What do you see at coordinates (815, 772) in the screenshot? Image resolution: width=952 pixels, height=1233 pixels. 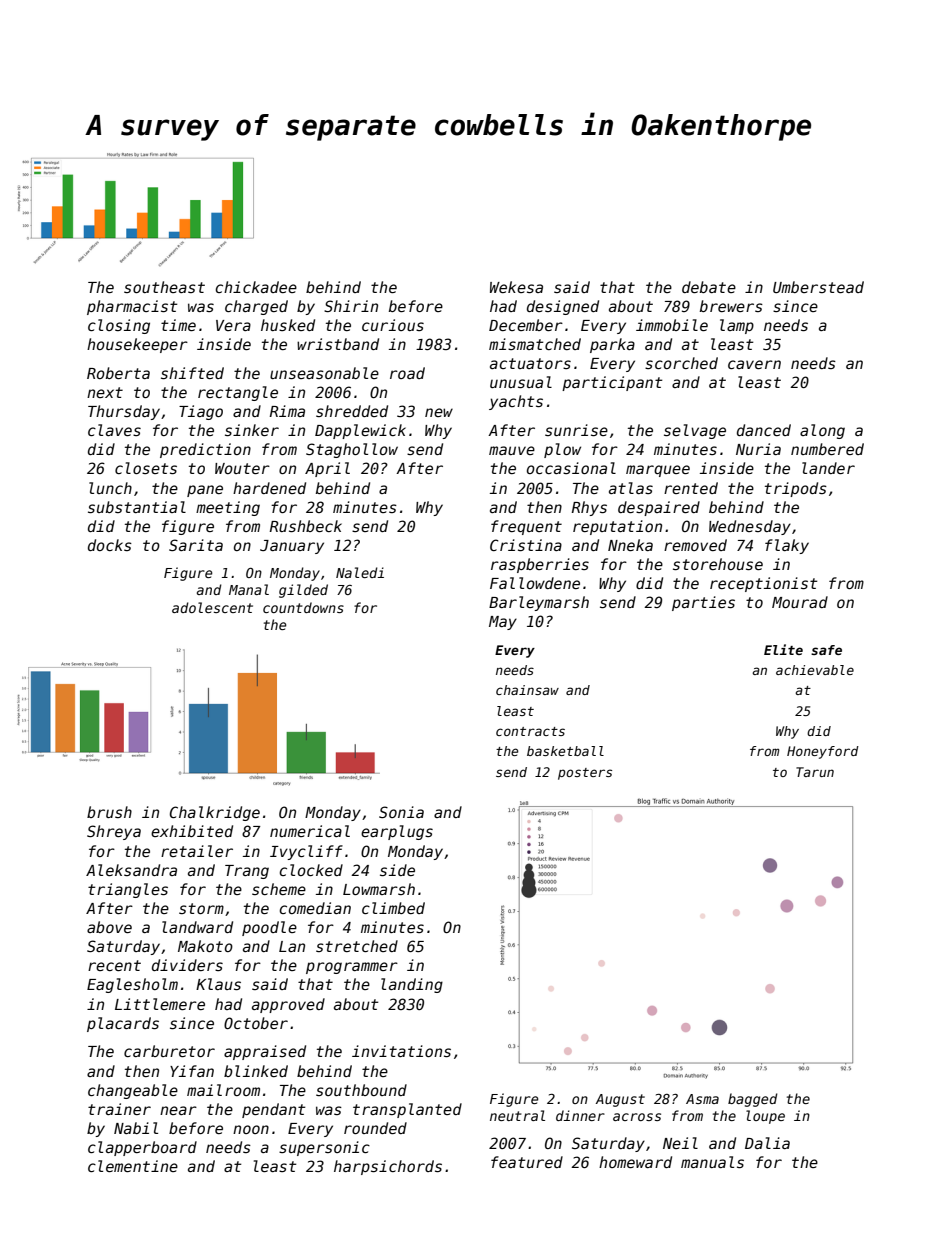 I see `Tarun` at bounding box center [815, 772].
